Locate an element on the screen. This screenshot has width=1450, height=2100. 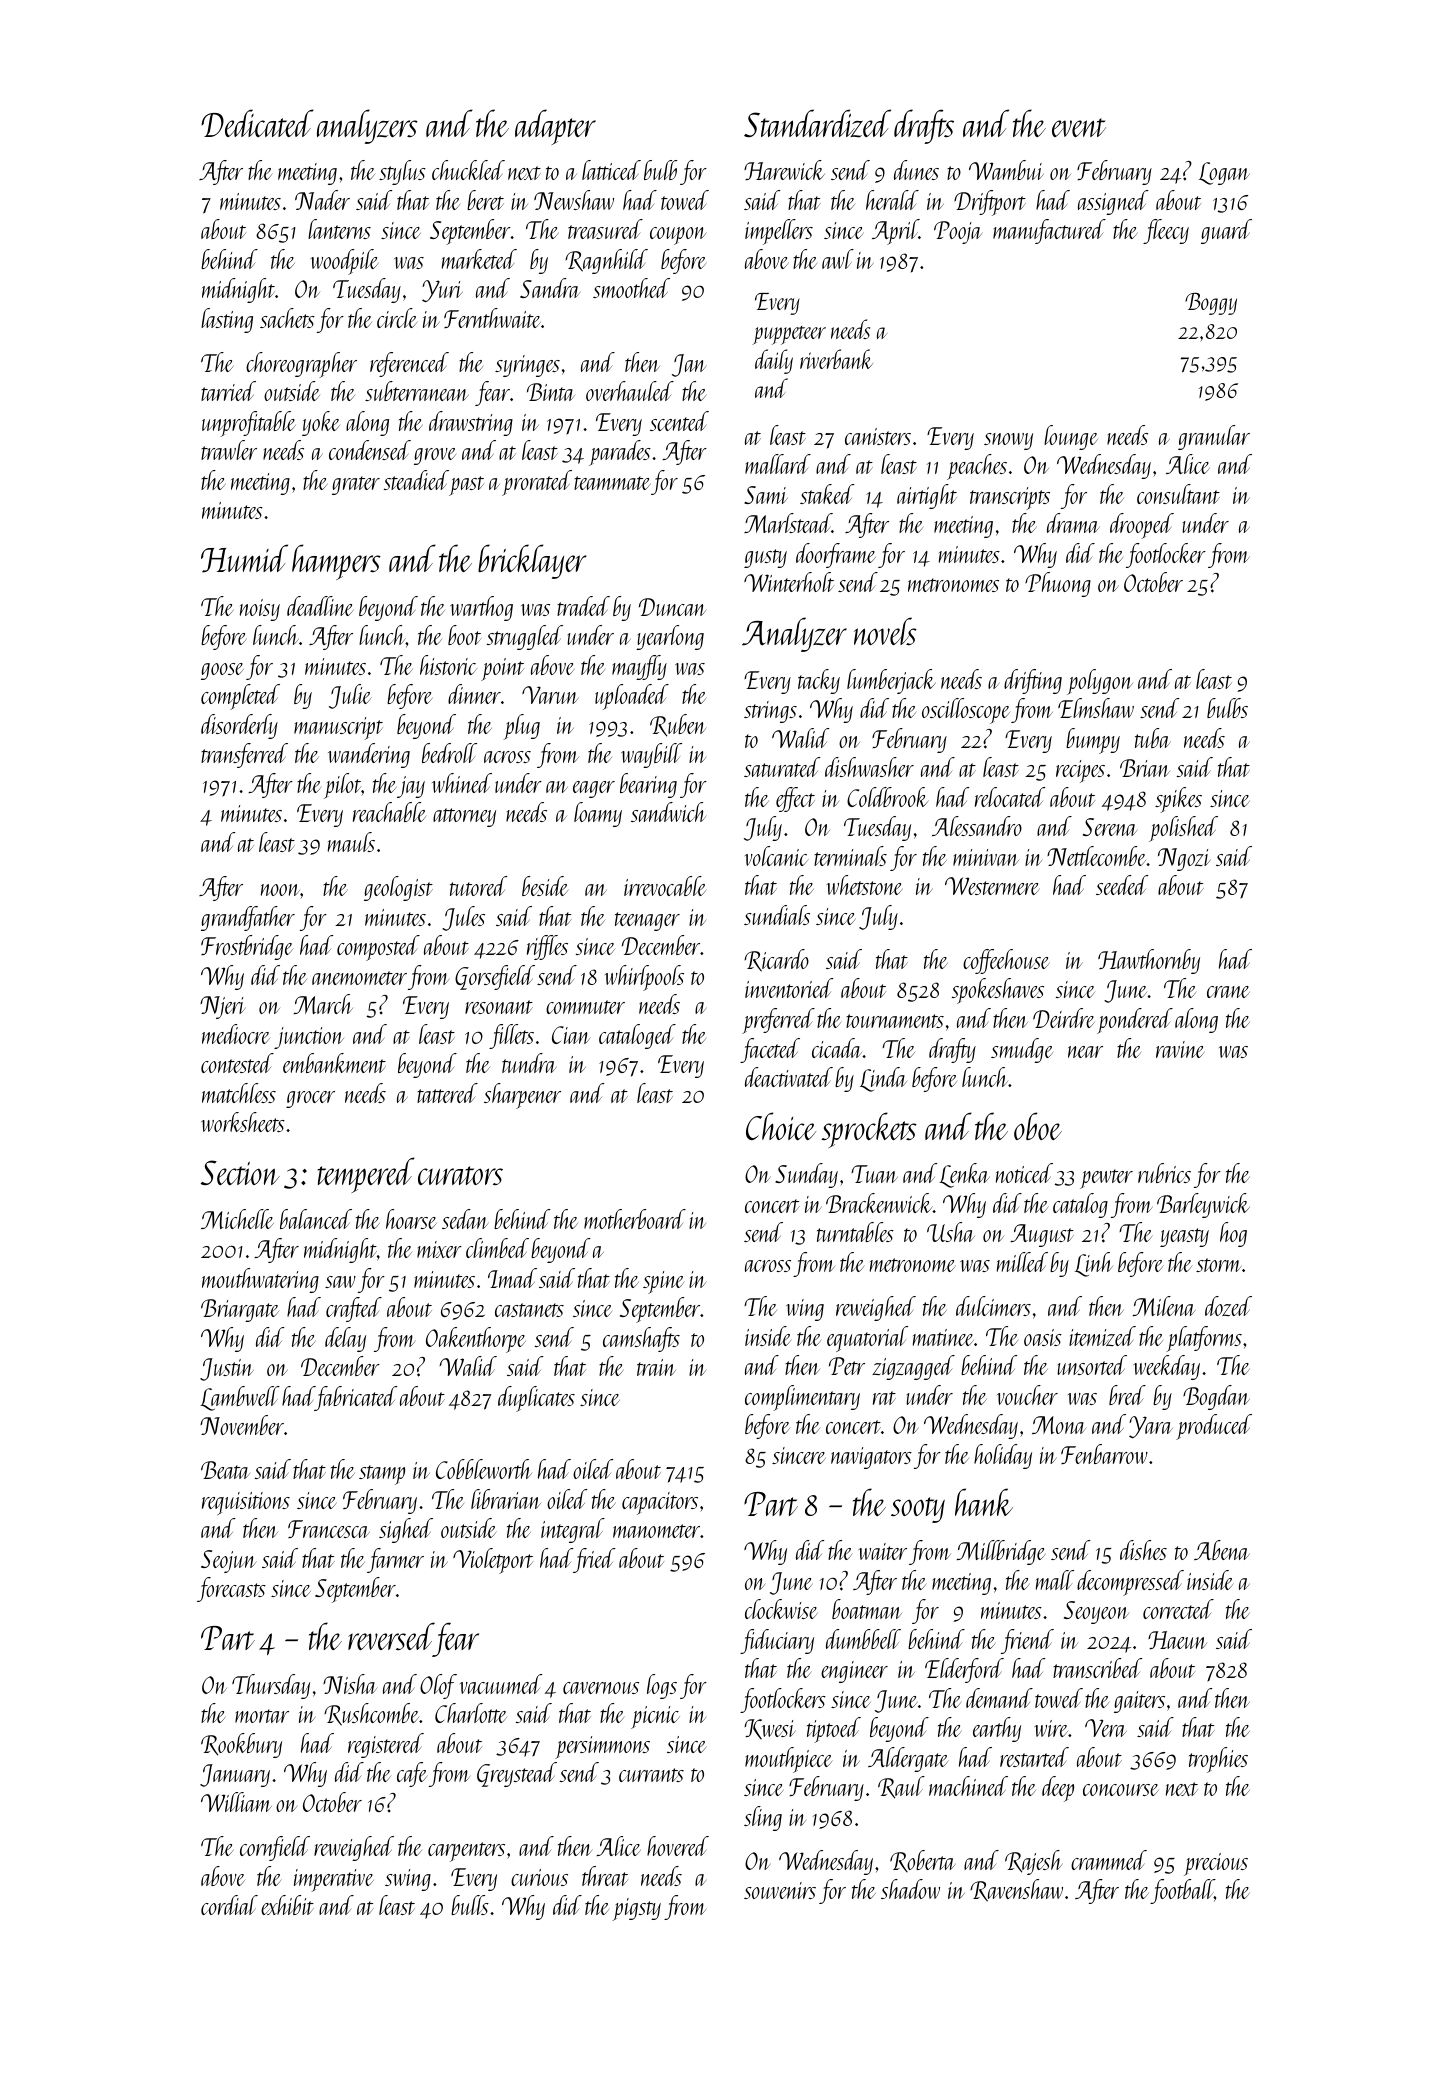
concourse is located at coordinates (1121, 1790).
